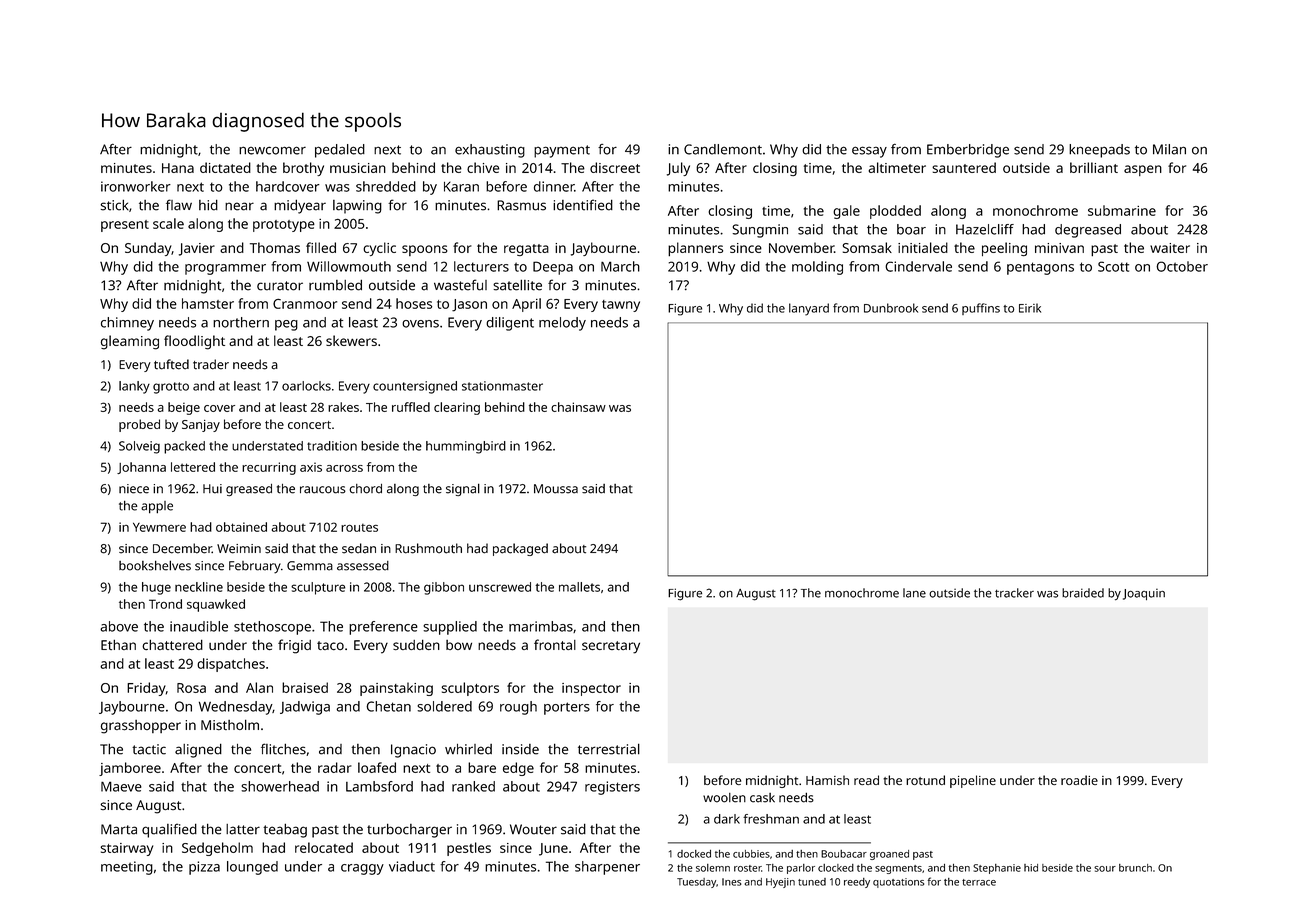 The image size is (1308, 924). I want to click on roadie, so click(1079, 780).
